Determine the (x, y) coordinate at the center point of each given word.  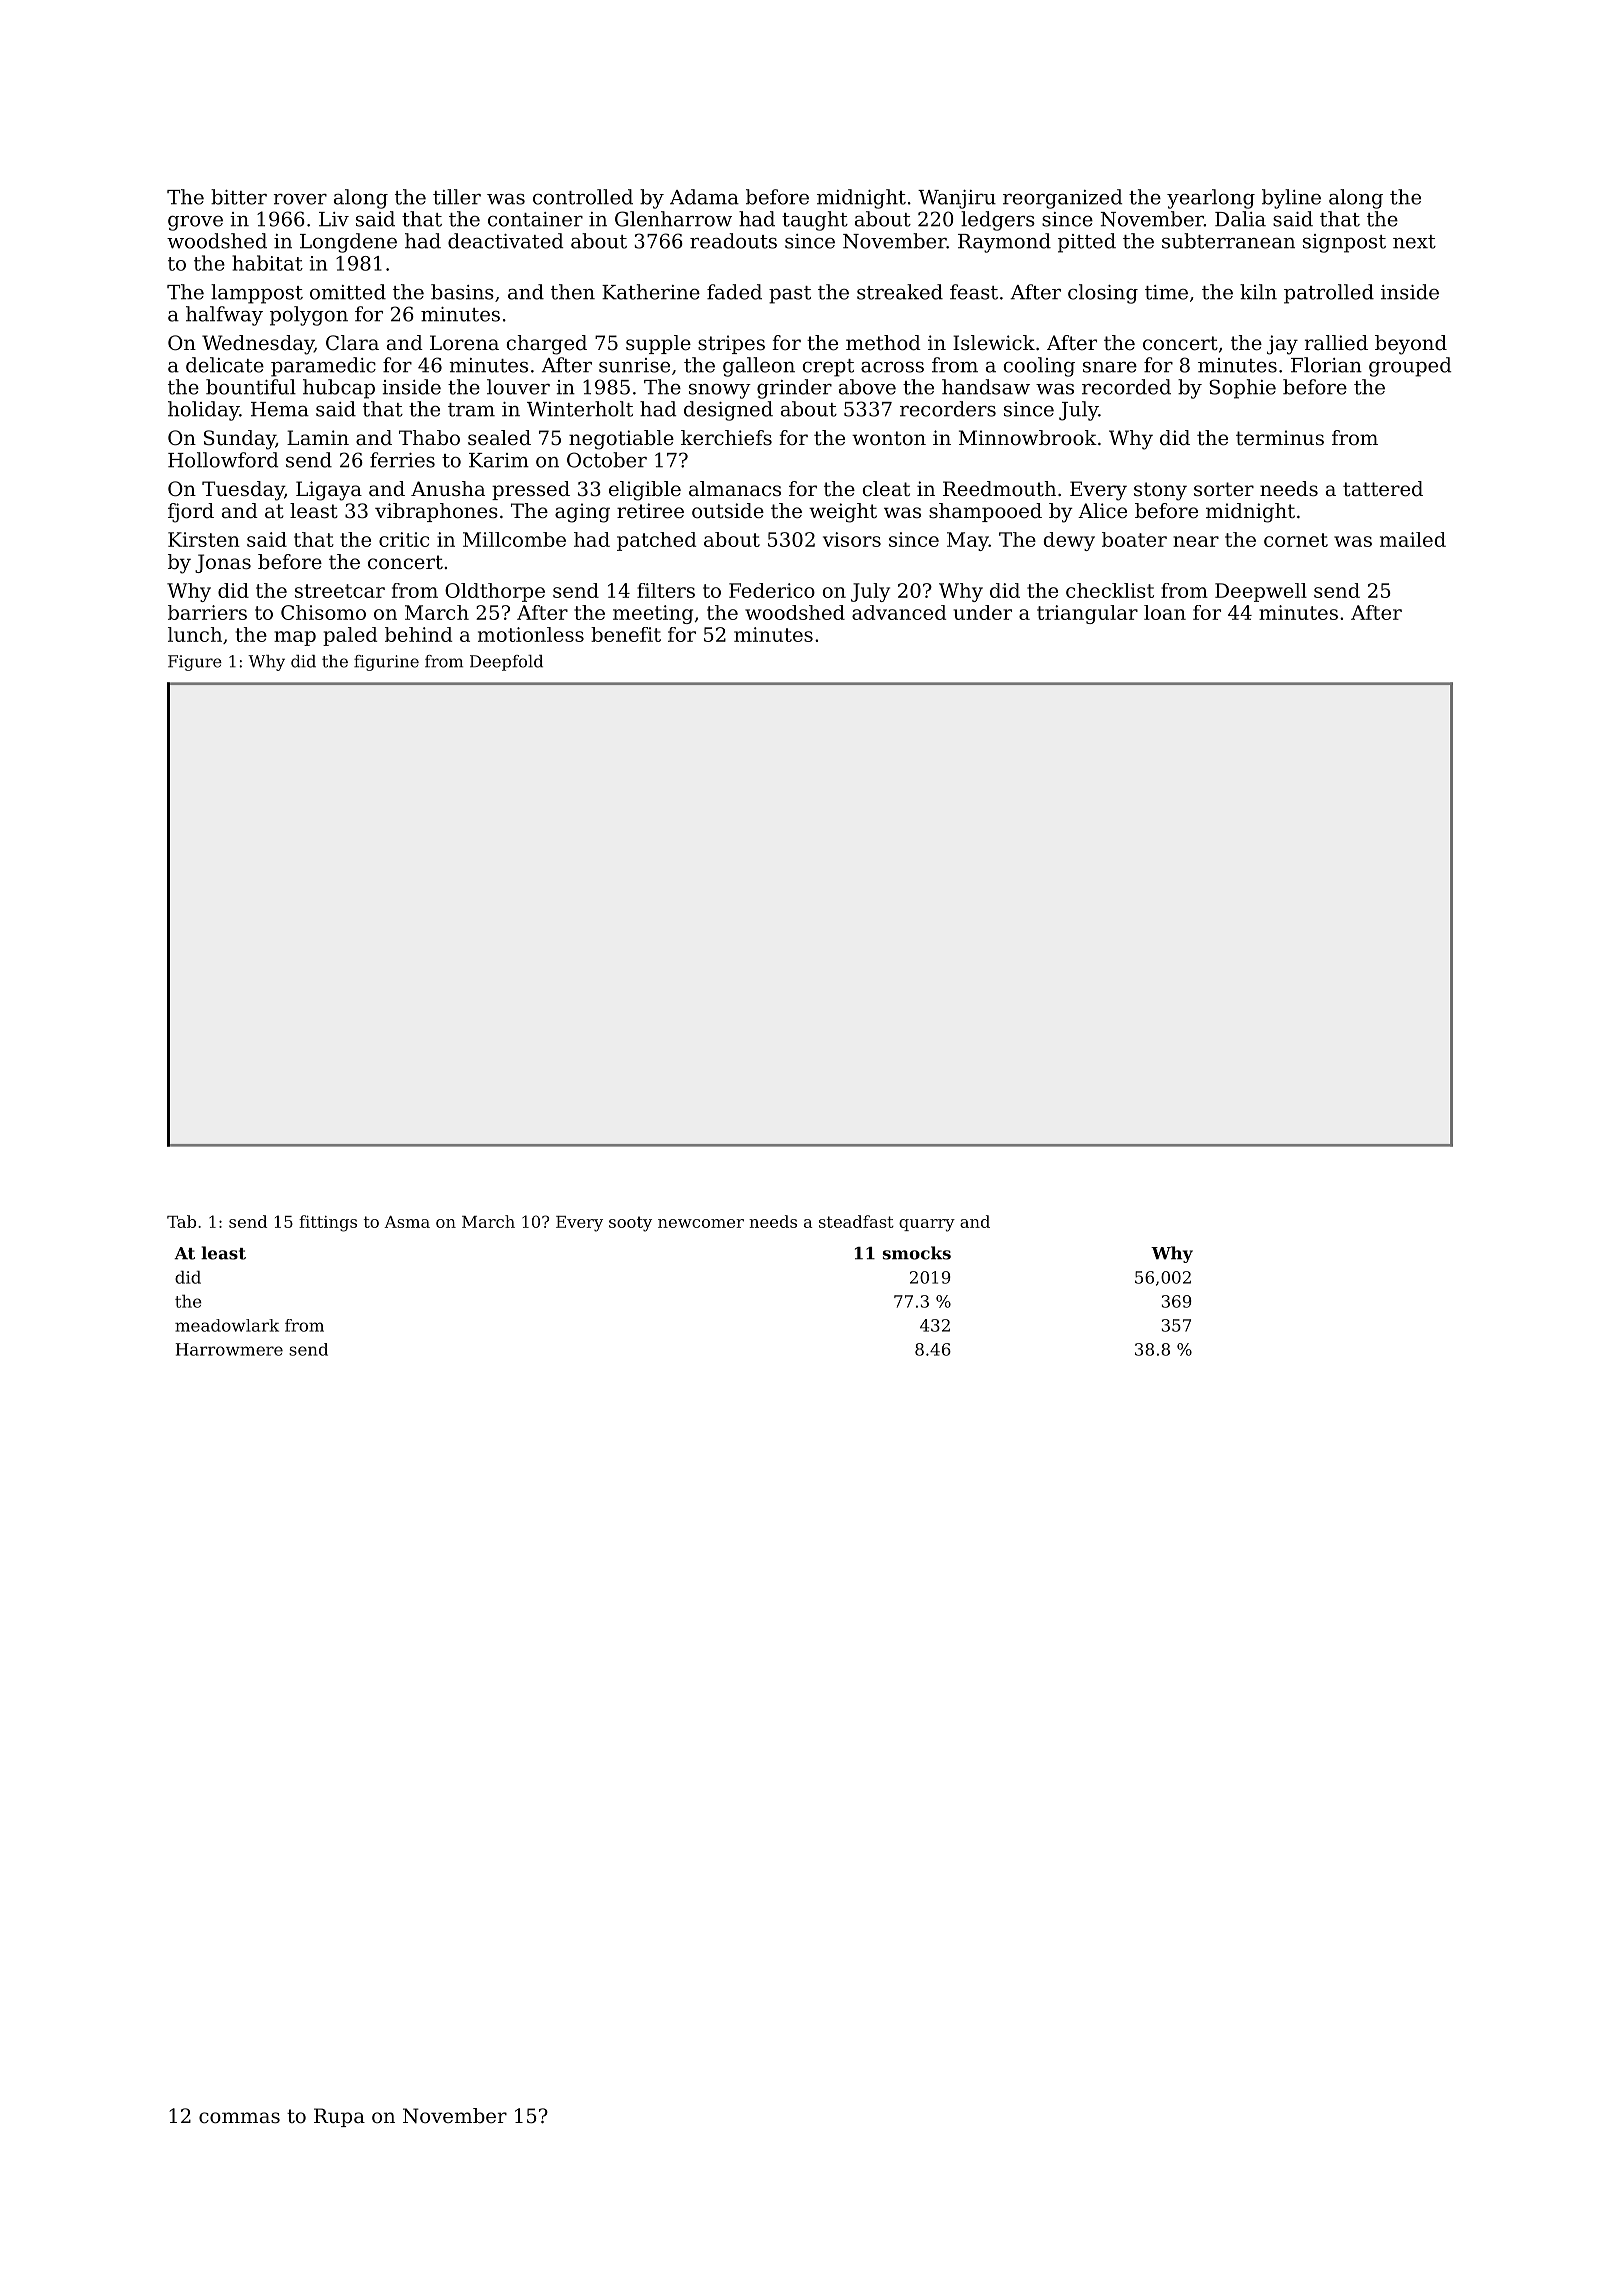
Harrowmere (229, 1349)
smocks (917, 1253)
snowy (720, 391)
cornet (1296, 540)
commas (239, 2118)
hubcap (339, 389)
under (983, 612)
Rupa (339, 2117)
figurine (386, 663)
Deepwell (1261, 592)
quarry (927, 1225)
